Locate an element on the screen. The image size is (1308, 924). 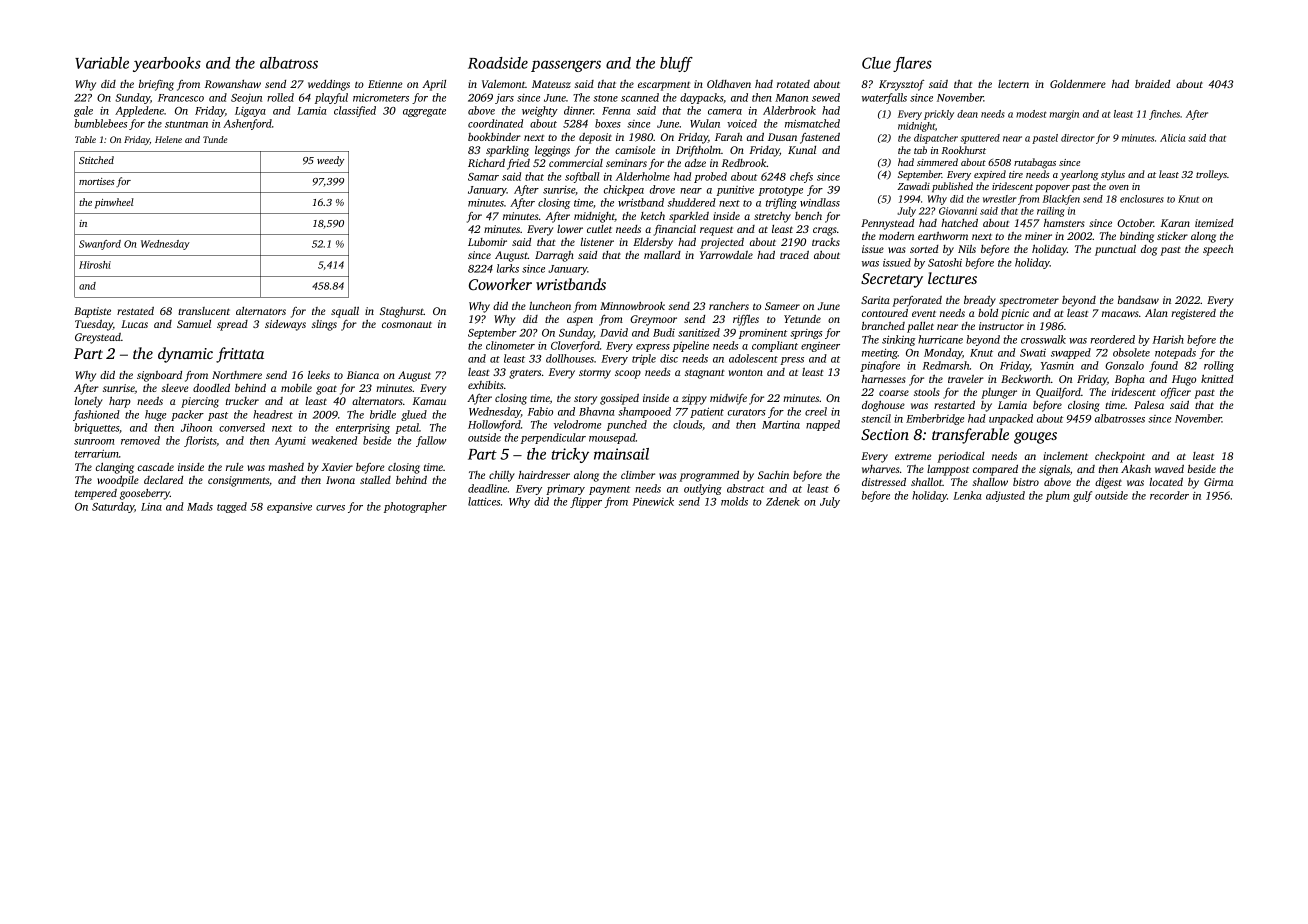
braided is located at coordinates (1152, 84).
